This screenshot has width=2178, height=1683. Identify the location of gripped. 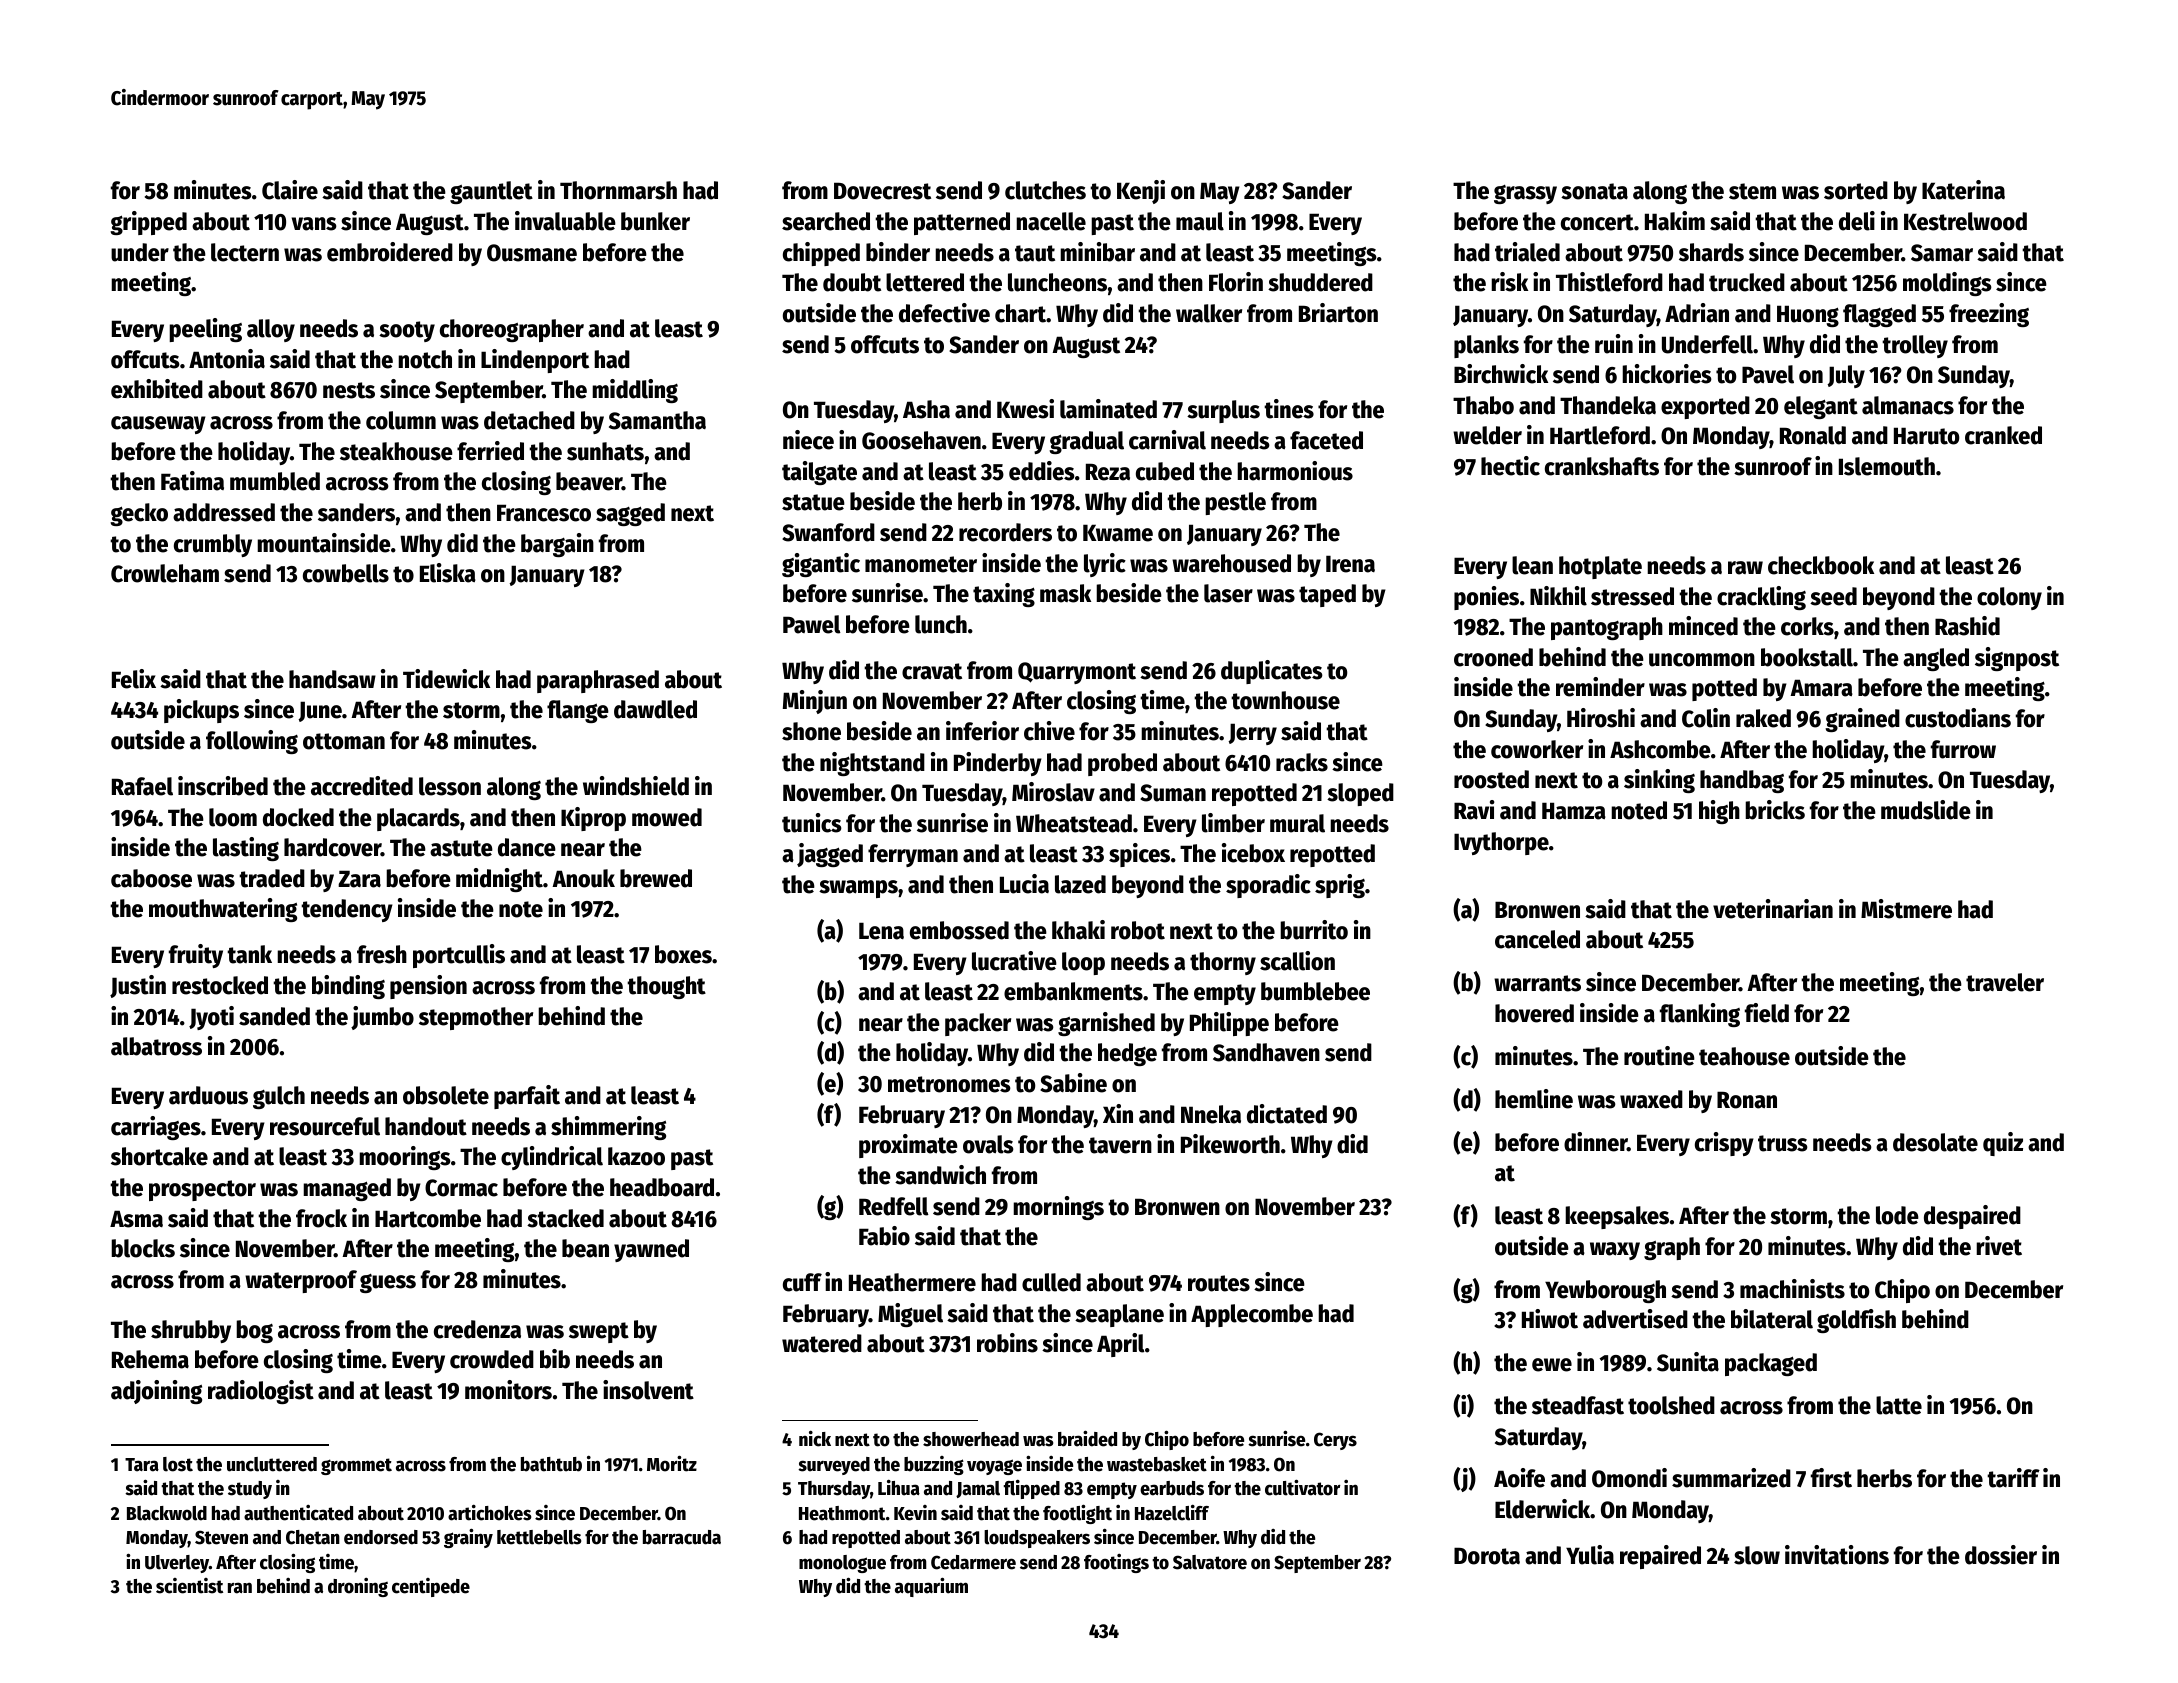
(148, 223).
